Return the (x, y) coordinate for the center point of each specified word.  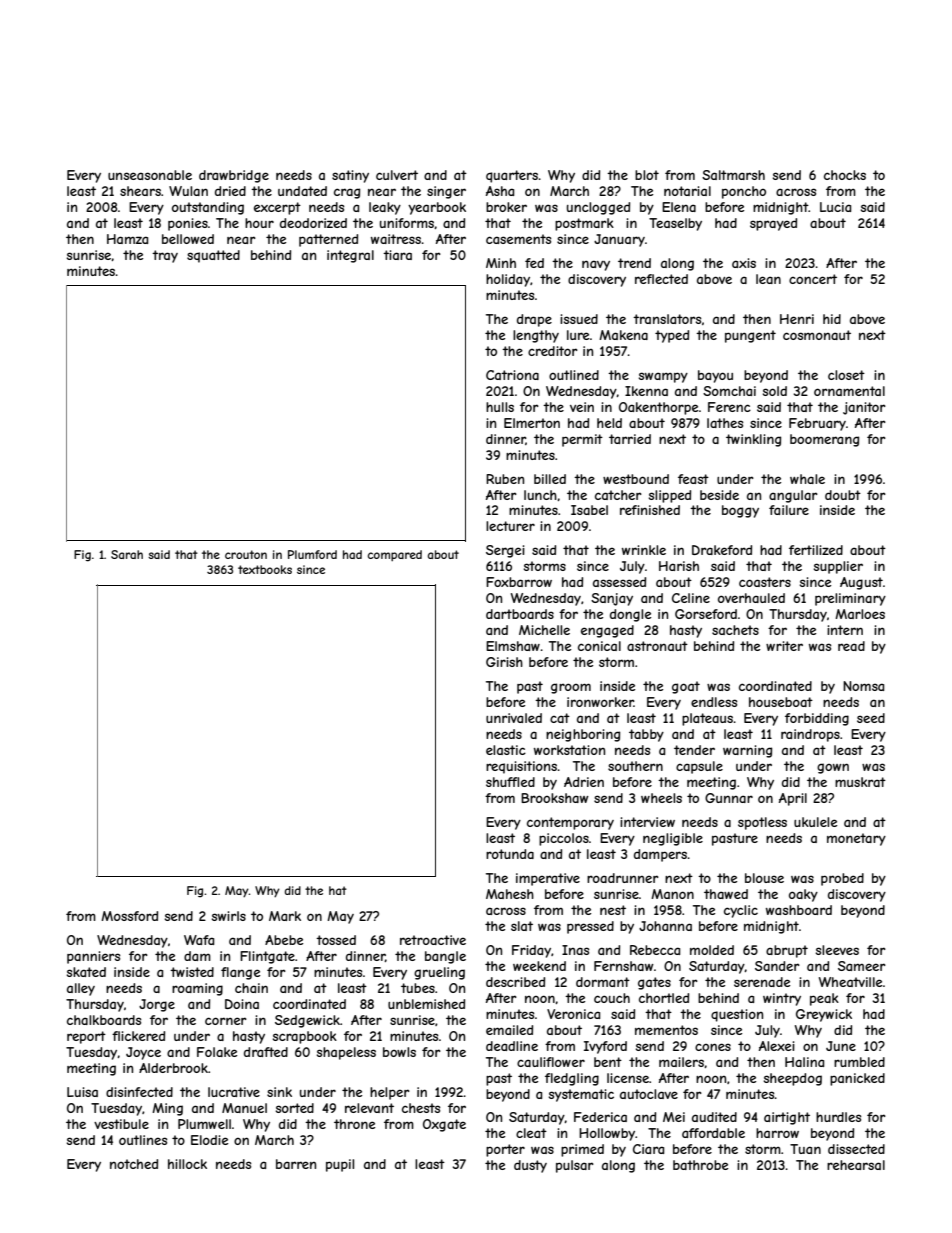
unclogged (598, 208)
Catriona (512, 375)
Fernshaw (624, 966)
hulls (500, 407)
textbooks (265, 569)
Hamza (127, 239)
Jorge (157, 1005)
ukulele (815, 822)
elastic (506, 750)
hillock (187, 1164)
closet (846, 375)
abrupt (787, 951)
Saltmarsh (733, 175)
